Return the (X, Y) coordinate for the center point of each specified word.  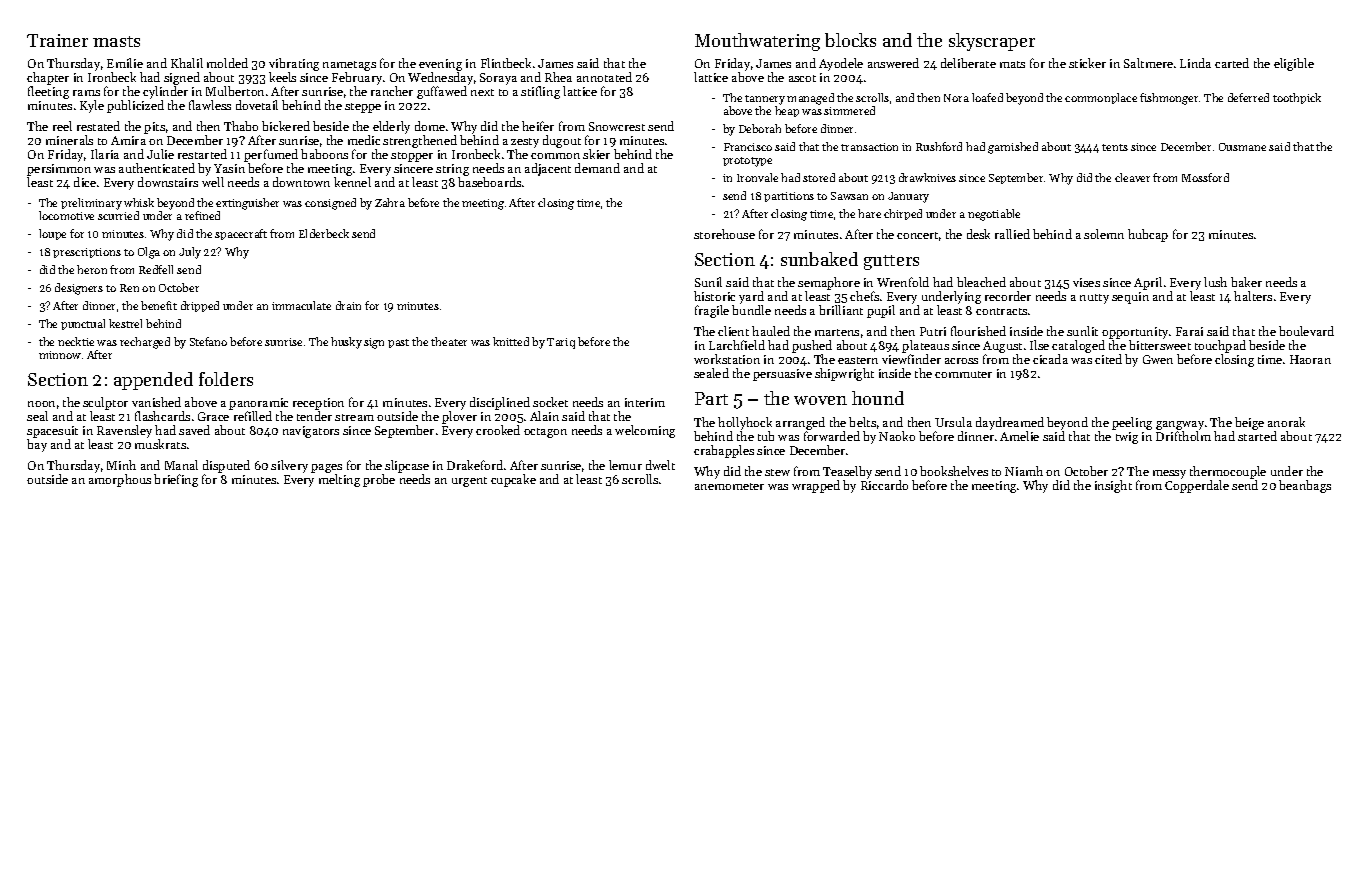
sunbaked (819, 259)
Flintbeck (506, 63)
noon (41, 404)
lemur (625, 465)
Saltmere (1148, 63)
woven (820, 400)
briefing (176, 480)
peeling (1132, 423)
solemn (1104, 234)
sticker (1087, 63)
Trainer (57, 40)
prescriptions (87, 253)
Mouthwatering (757, 42)
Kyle (92, 106)
